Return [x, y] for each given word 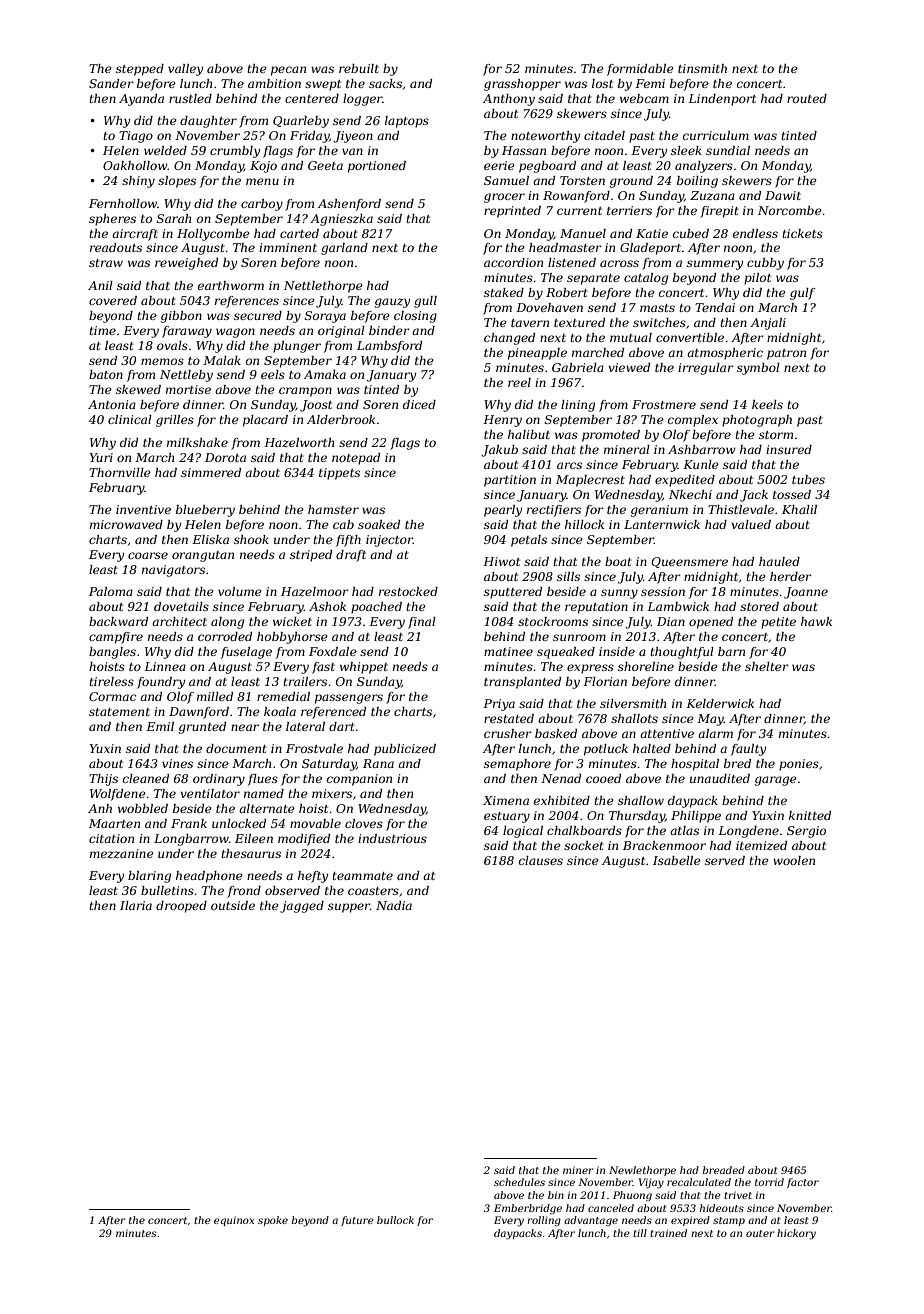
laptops [407, 122]
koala [280, 711]
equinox [234, 1221]
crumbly [235, 152]
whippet [364, 668]
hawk [816, 621]
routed [807, 98]
